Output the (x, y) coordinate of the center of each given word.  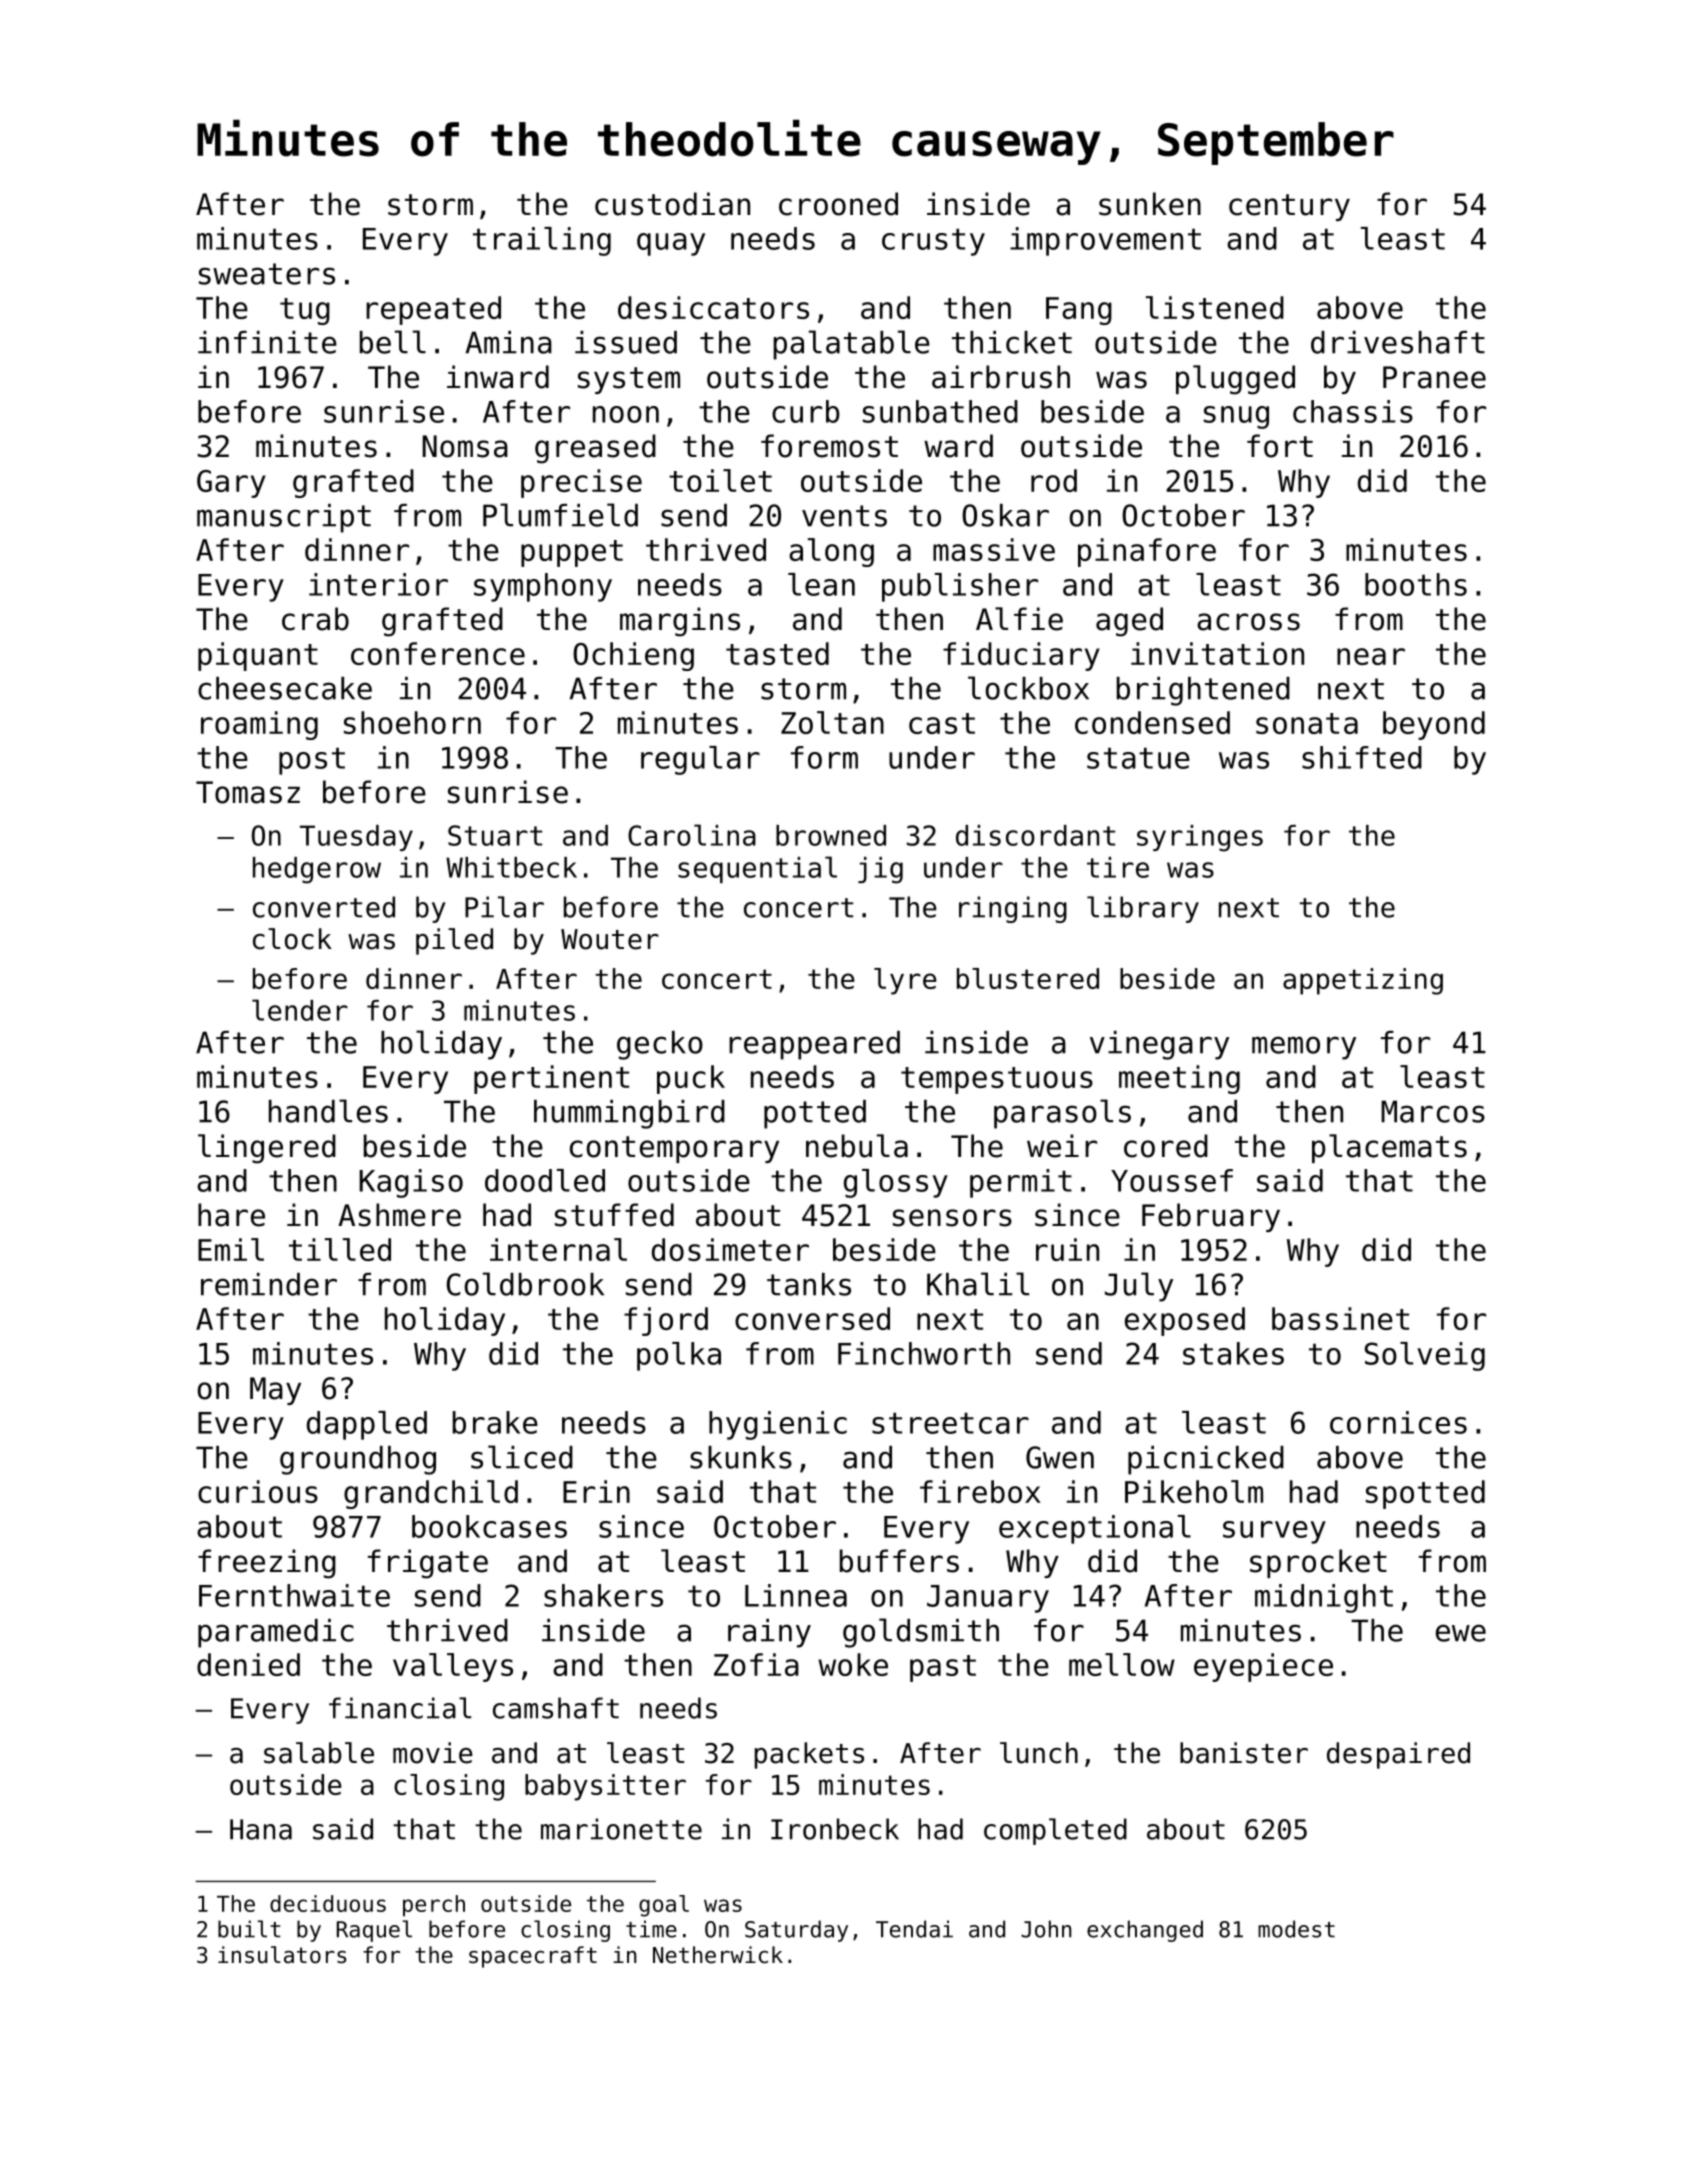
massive (994, 549)
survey (1274, 1532)
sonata (1307, 723)
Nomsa (465, 446)
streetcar (950, 1423)
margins (680, 622)
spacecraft (533, 1957)
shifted (1362, 757)
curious (258, 1491)
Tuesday (356, 838)
